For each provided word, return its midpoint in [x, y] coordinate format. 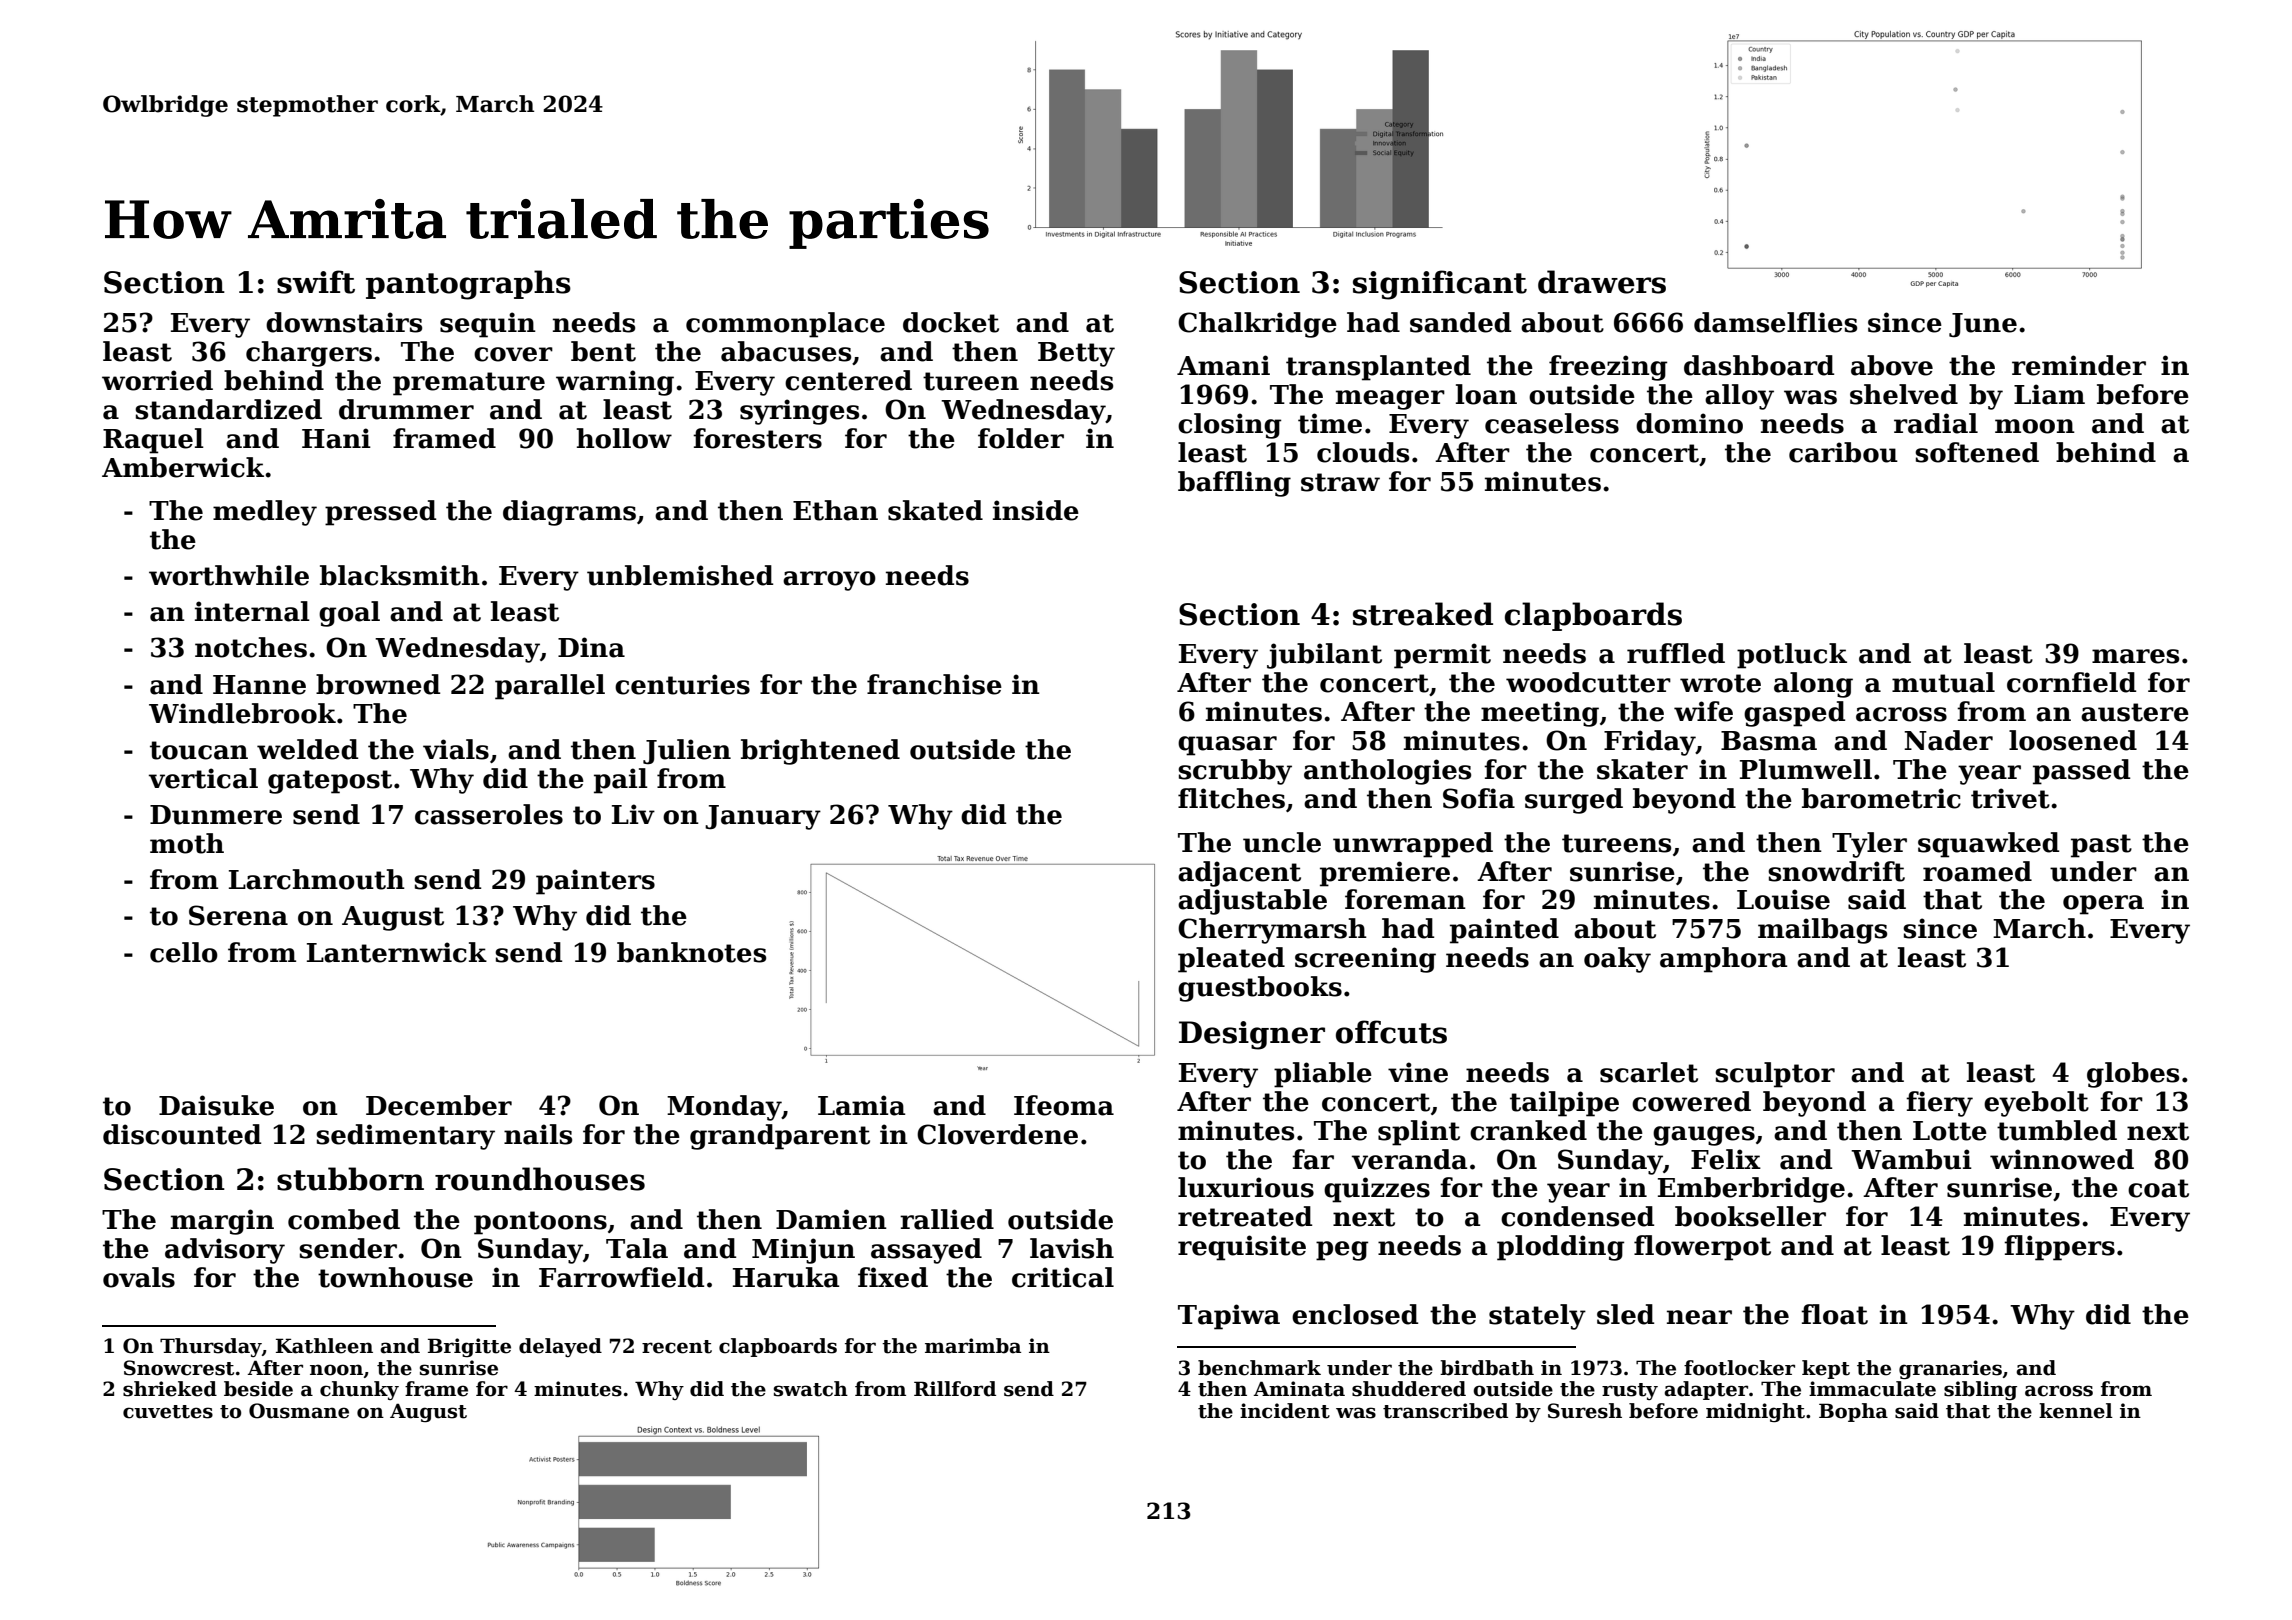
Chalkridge [1257, 325]
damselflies [1775, 322]
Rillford [955, 1389]
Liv [633, 814]
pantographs [468, 285]
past [2101, 846]
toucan [199, 750]
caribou [1843, 452]
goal [349, 614]
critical [1063, 1277]
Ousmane [299, 1411]
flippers [2059, 1248]
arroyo [829, 581]
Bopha [1853, 1412]
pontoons [540, 1223]
